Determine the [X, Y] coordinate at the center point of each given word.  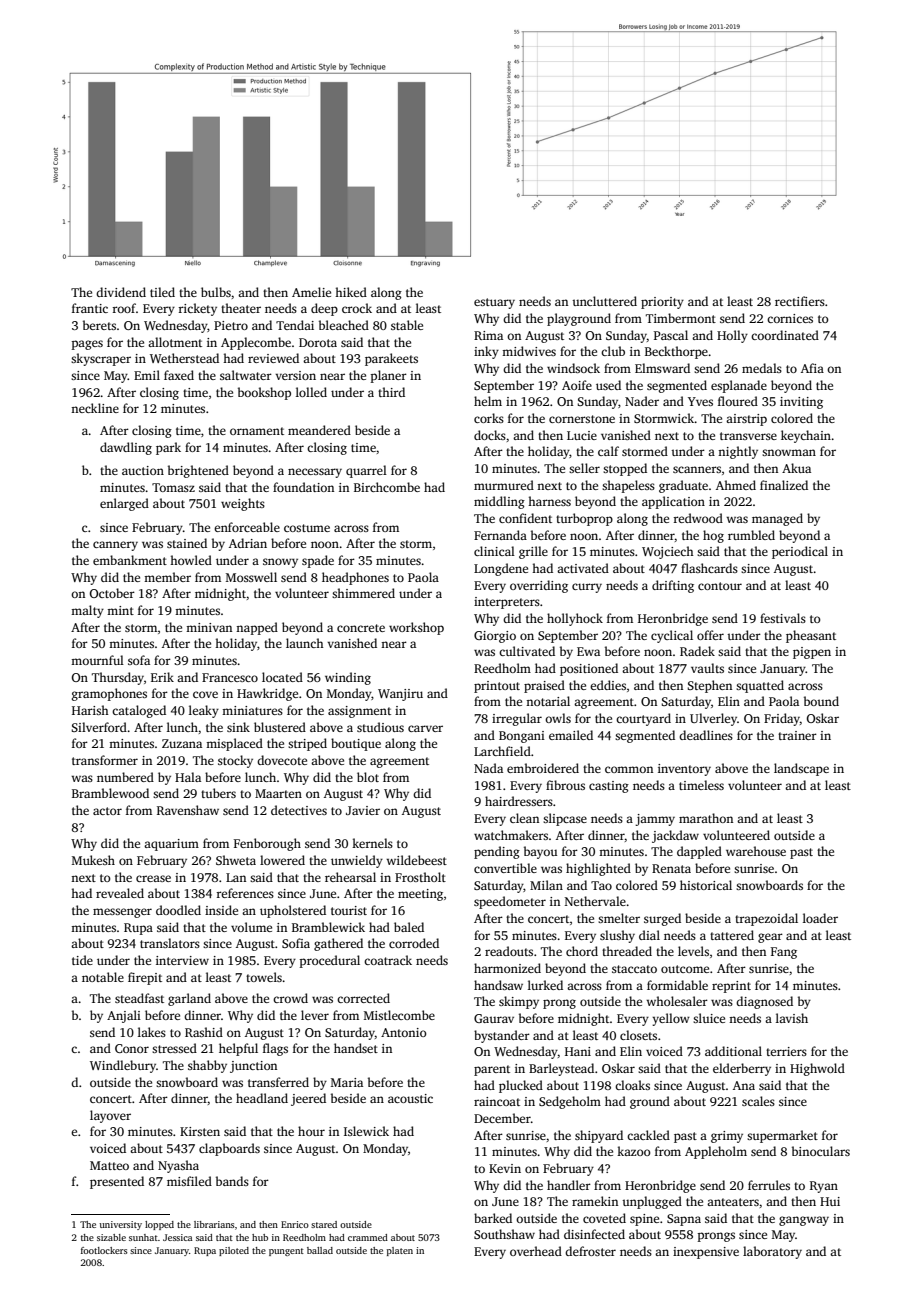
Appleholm [716, 1152]
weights [243, 504]
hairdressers [519, 801]
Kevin [505, 1168]
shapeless [628, 486]
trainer [797, 735]
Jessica [178, 1237]
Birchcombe [387, 487]
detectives [299, 810]
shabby [207, 1066]
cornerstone [582, 419]
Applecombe [256, 343]
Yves [700, 401]
